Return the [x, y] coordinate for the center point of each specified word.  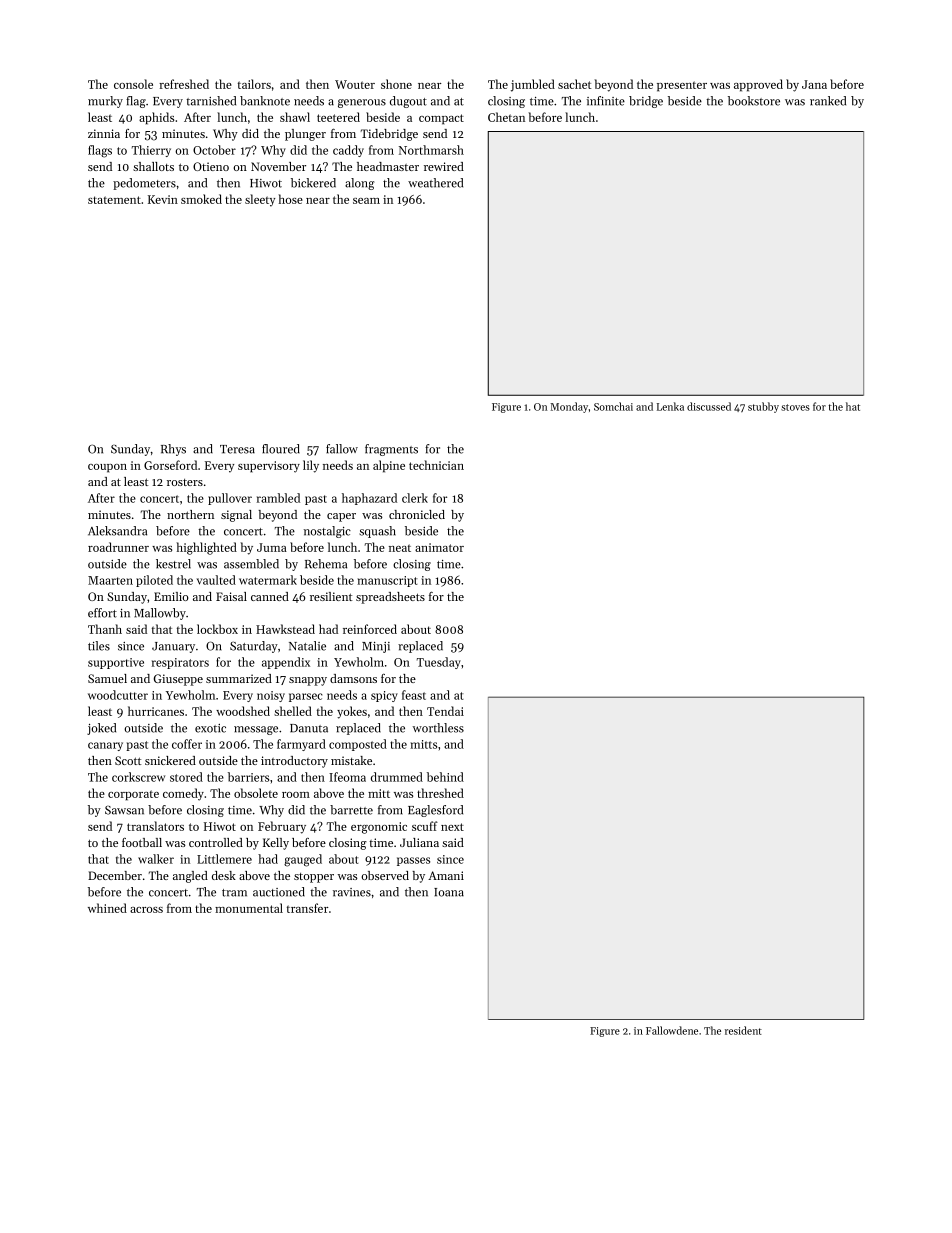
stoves [795, 407]
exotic [210, 728]
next [452, 827]
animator [439, 547]
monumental [249, 908]
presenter [682, 86]
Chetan [506, 117]
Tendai [445, 711]
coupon [107, 468]
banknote [265, 101]
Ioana [449, 892]
